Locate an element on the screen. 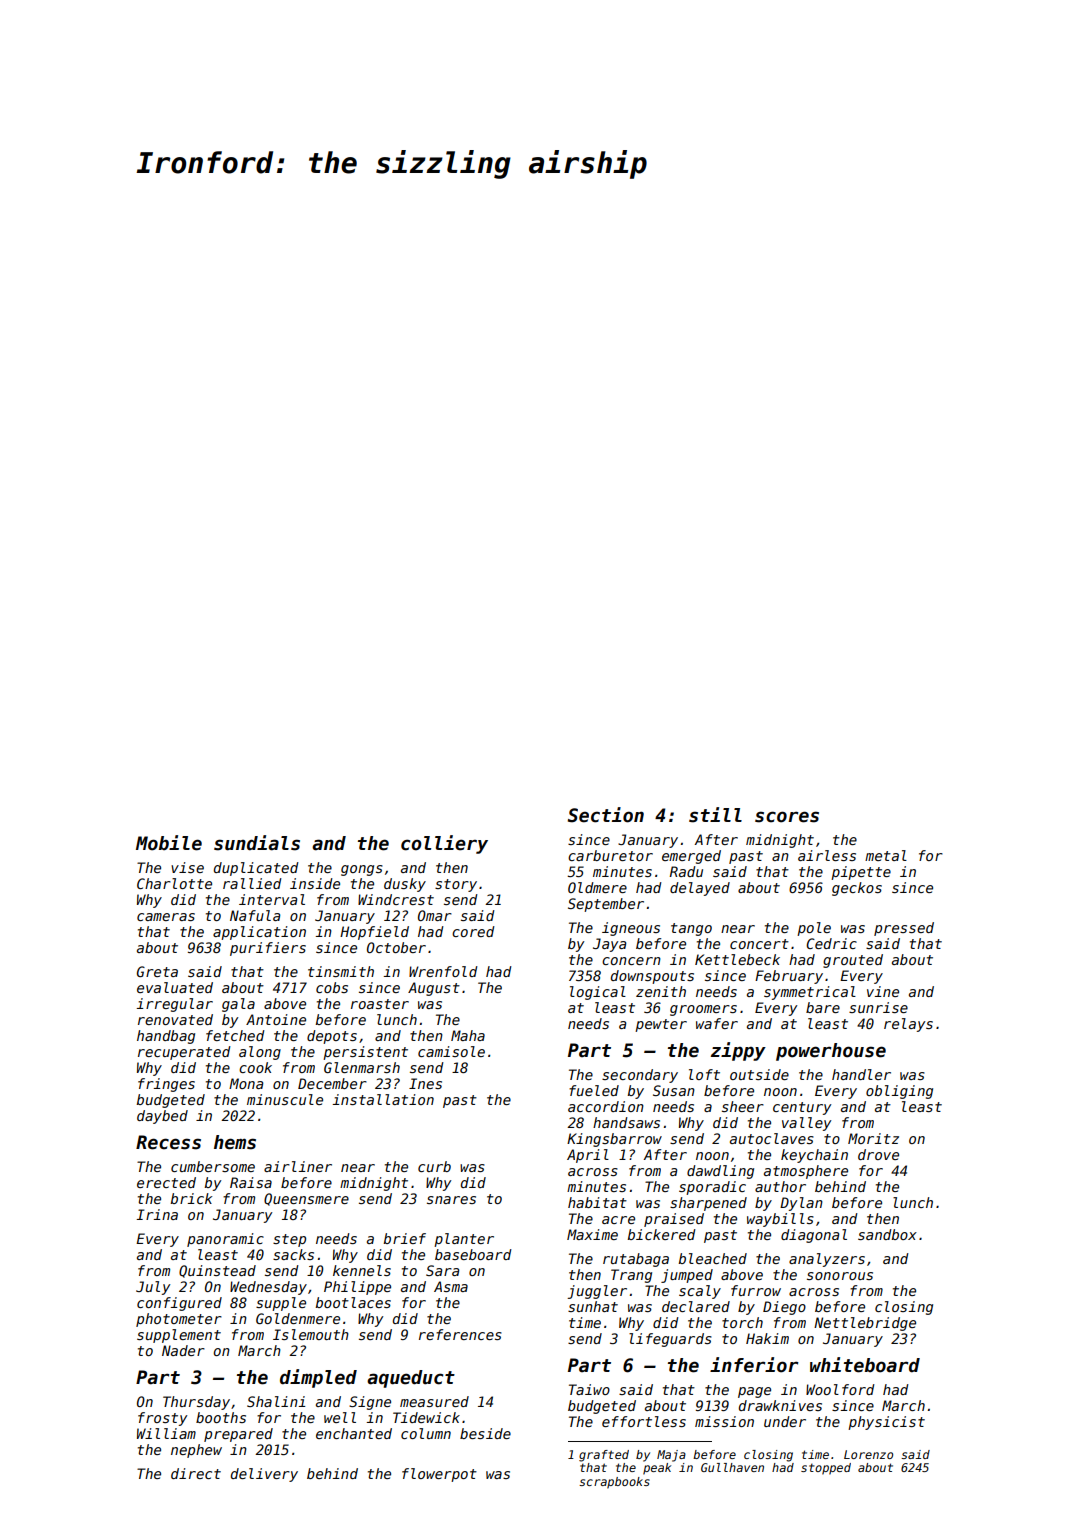 Image resolution: width=1087 pixels, height=1538 pixels. habitat is located at coordinates (597, 1202).
